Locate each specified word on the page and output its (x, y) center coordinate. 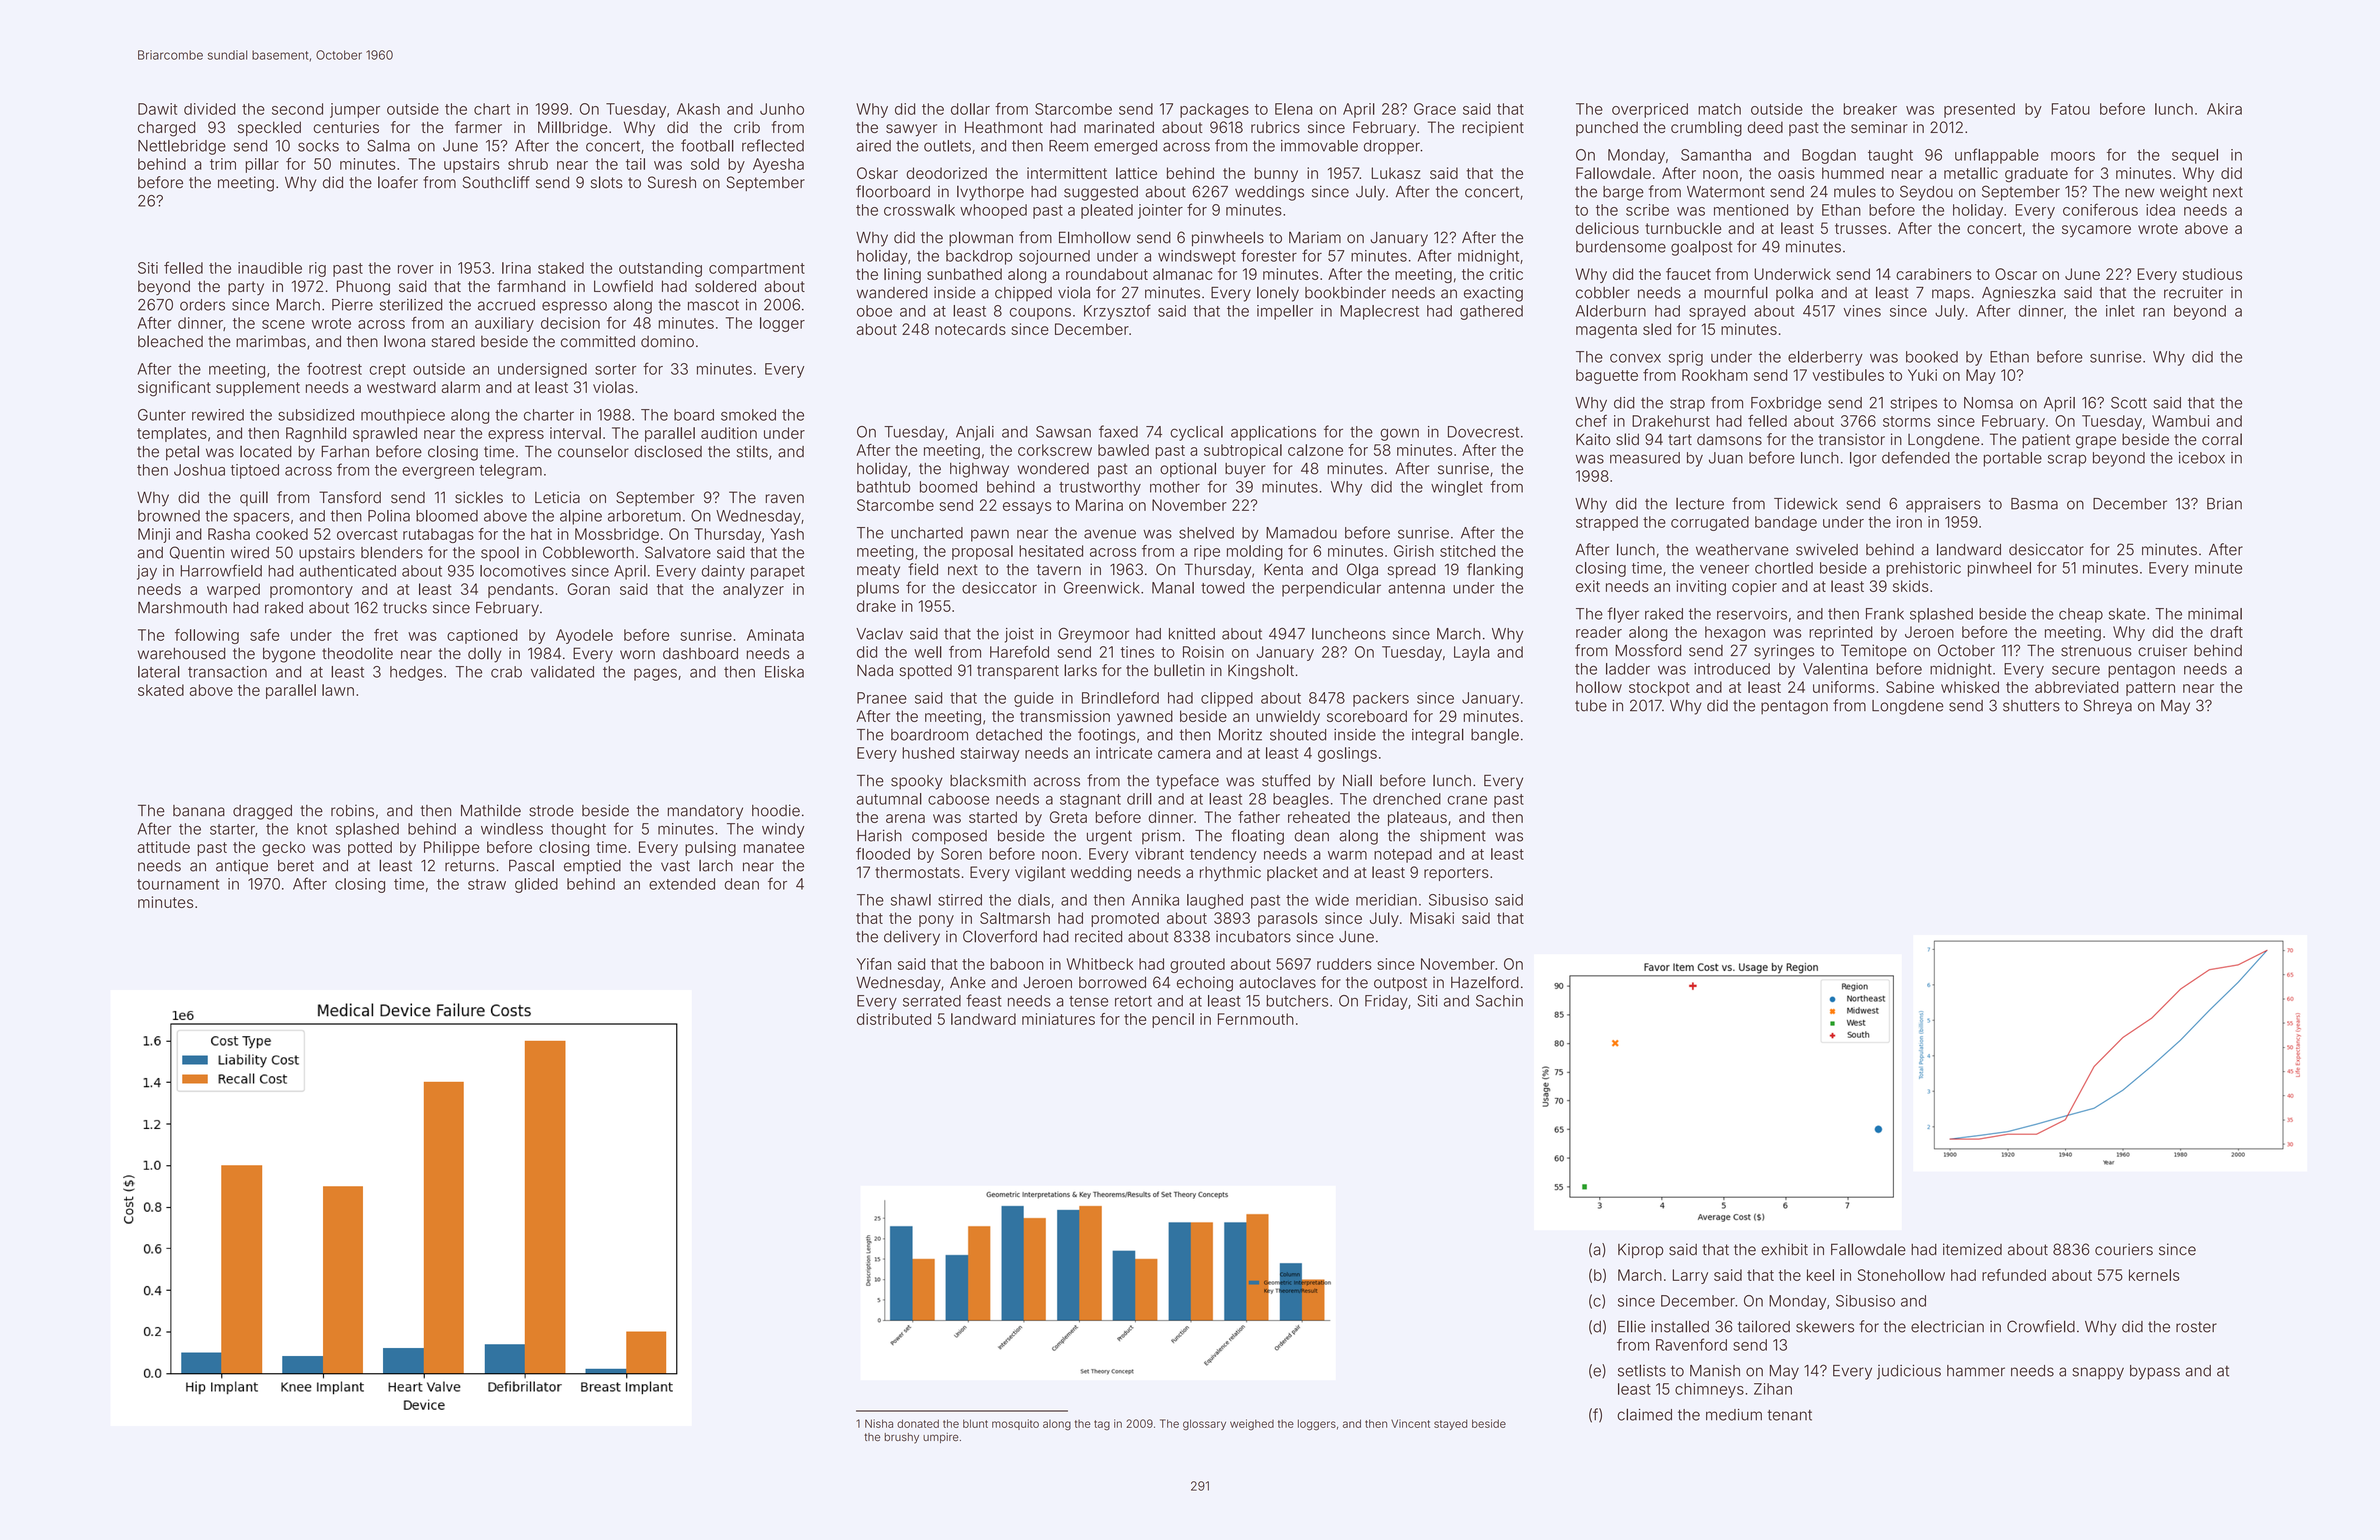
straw (487, 884)
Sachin (1499, 1001)
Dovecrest (1483, 432)
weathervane (1742, 550)
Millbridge (572, 129)
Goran (589, 589)
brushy (901, 1438)
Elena (1293, 109)
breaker (1870, 109)
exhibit (1784, 1249)
